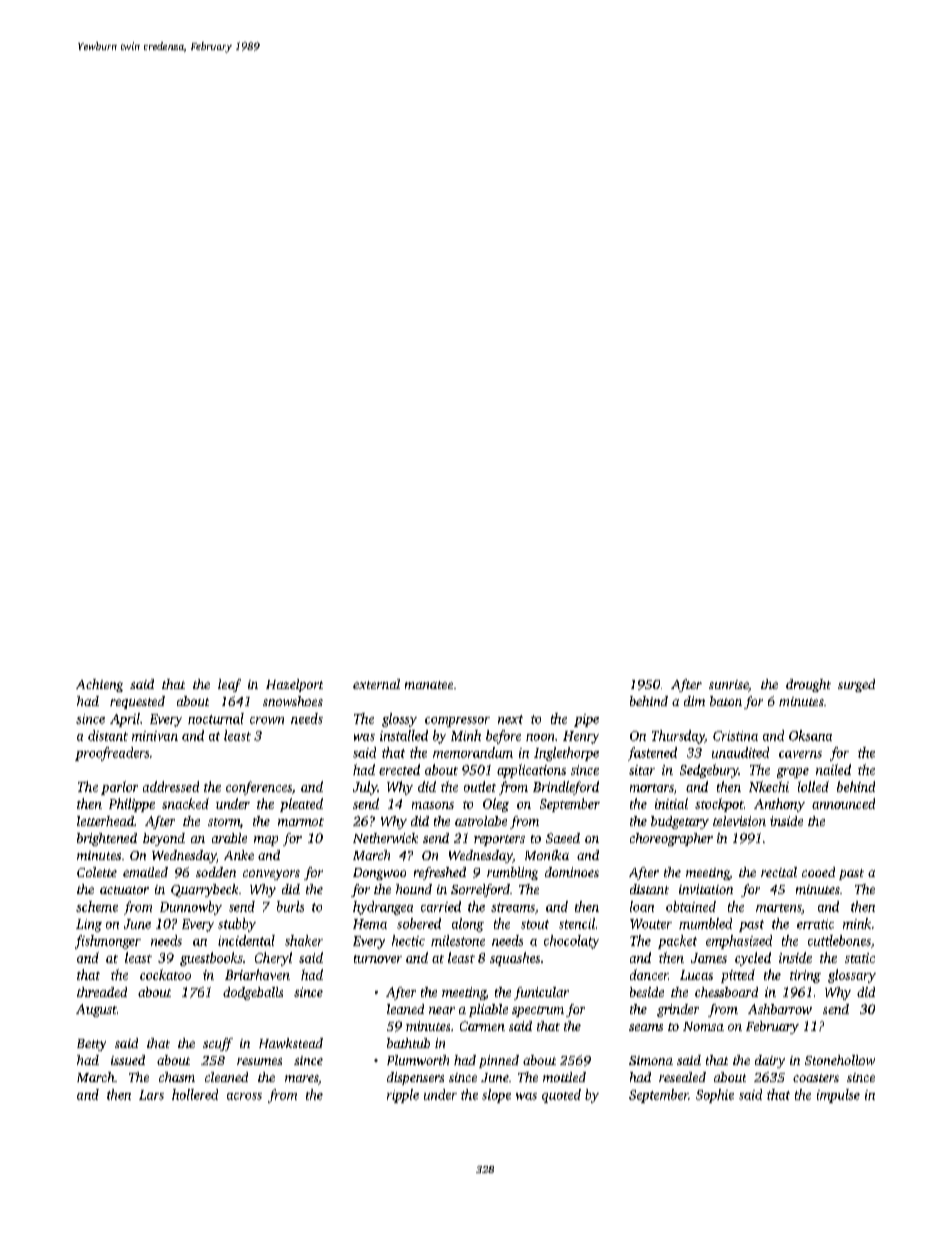  Describe the element at coordinates (515, 959) in the page. I see `squashes` at that location.
